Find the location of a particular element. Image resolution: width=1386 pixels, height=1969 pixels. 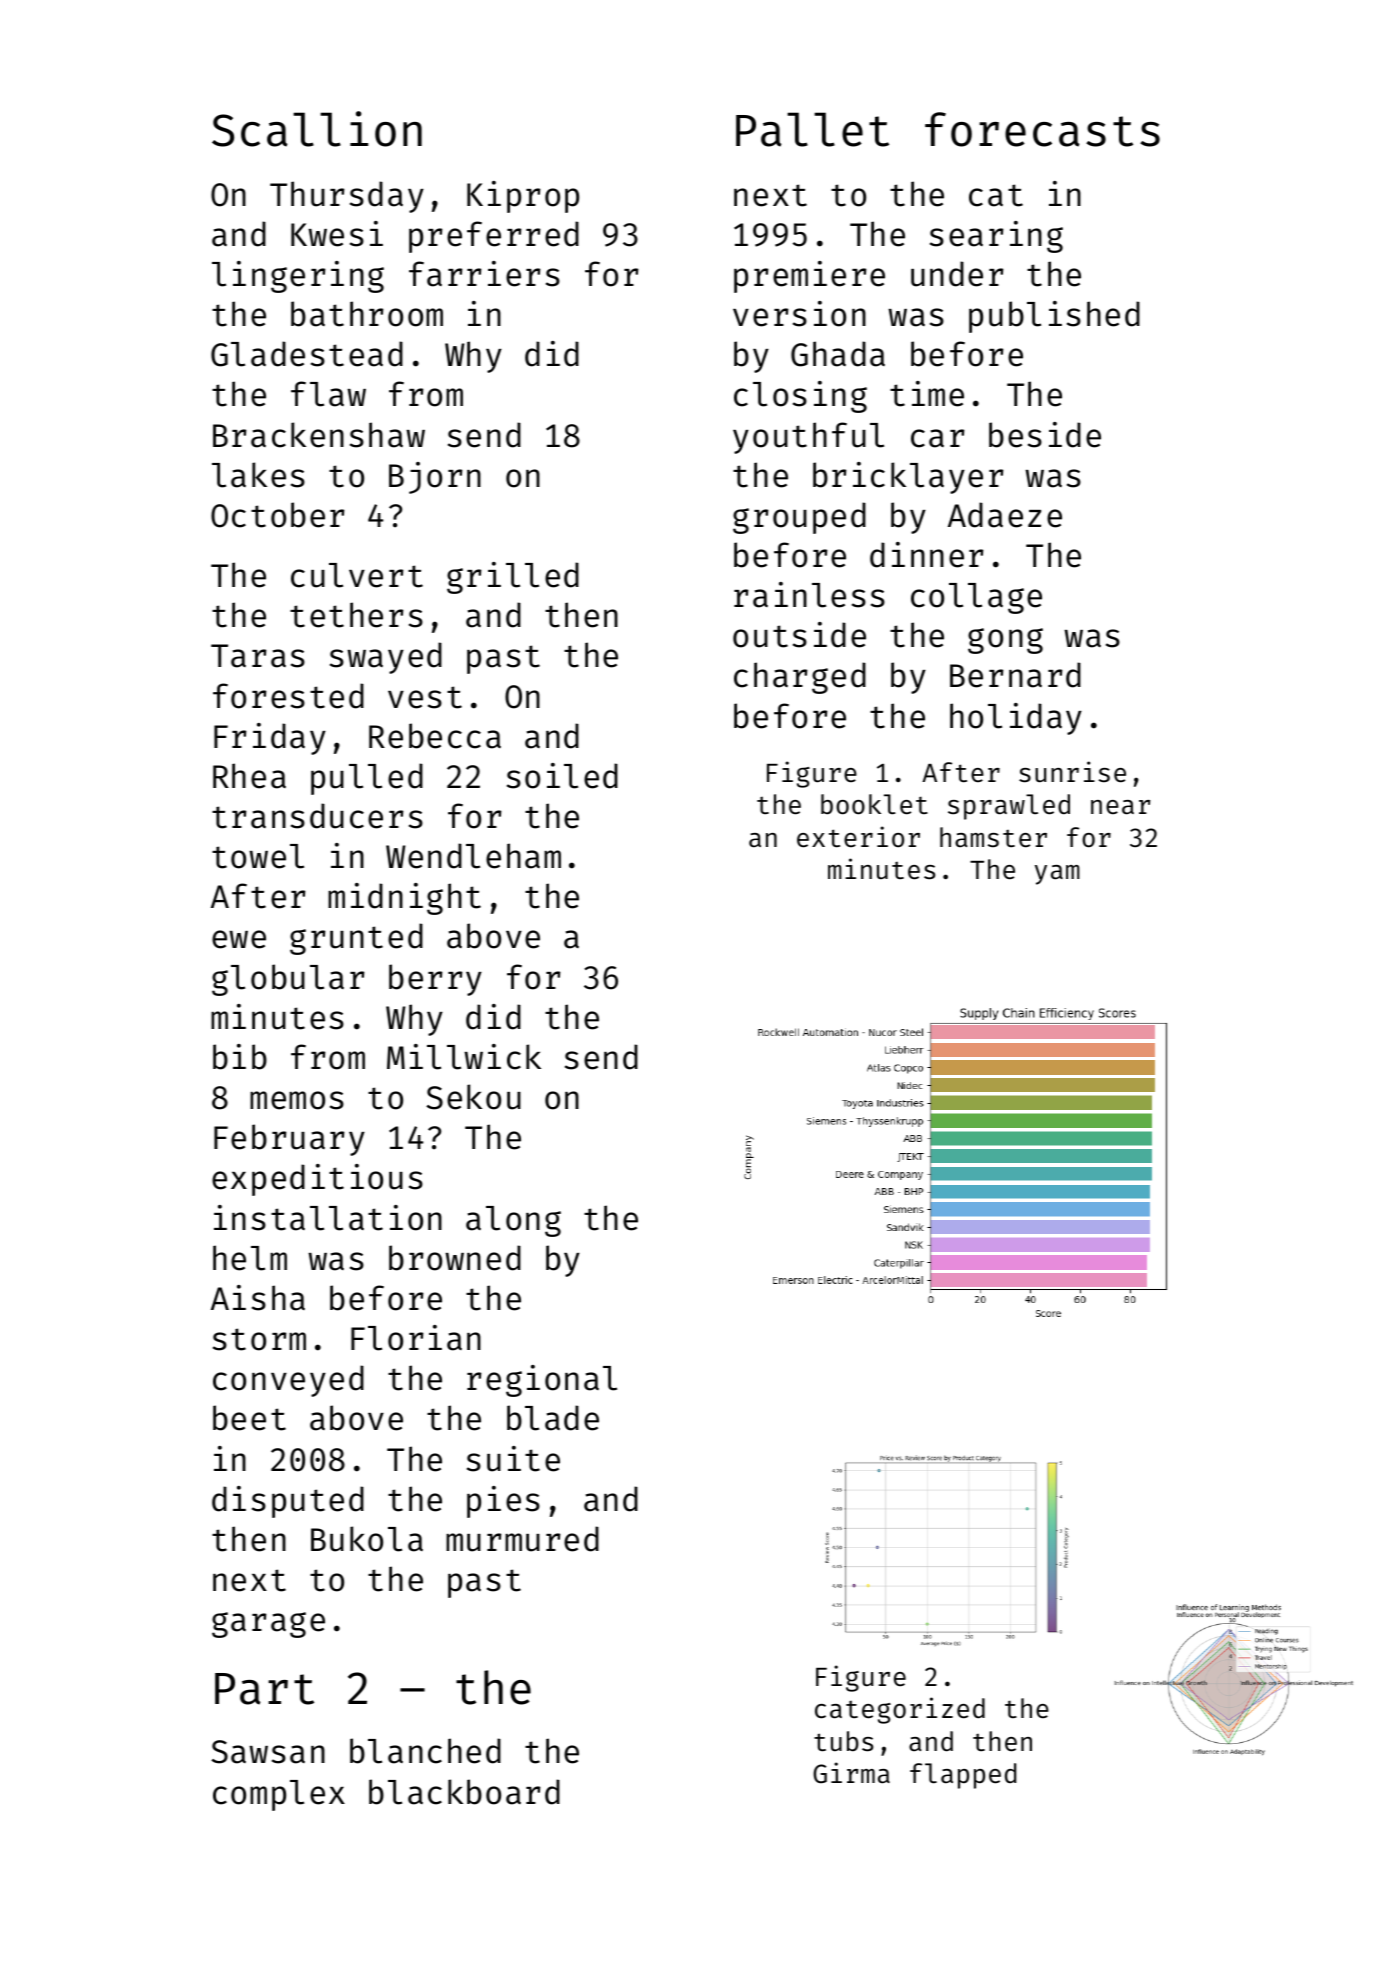

forecasts is located at coordinates (1042, 129).
